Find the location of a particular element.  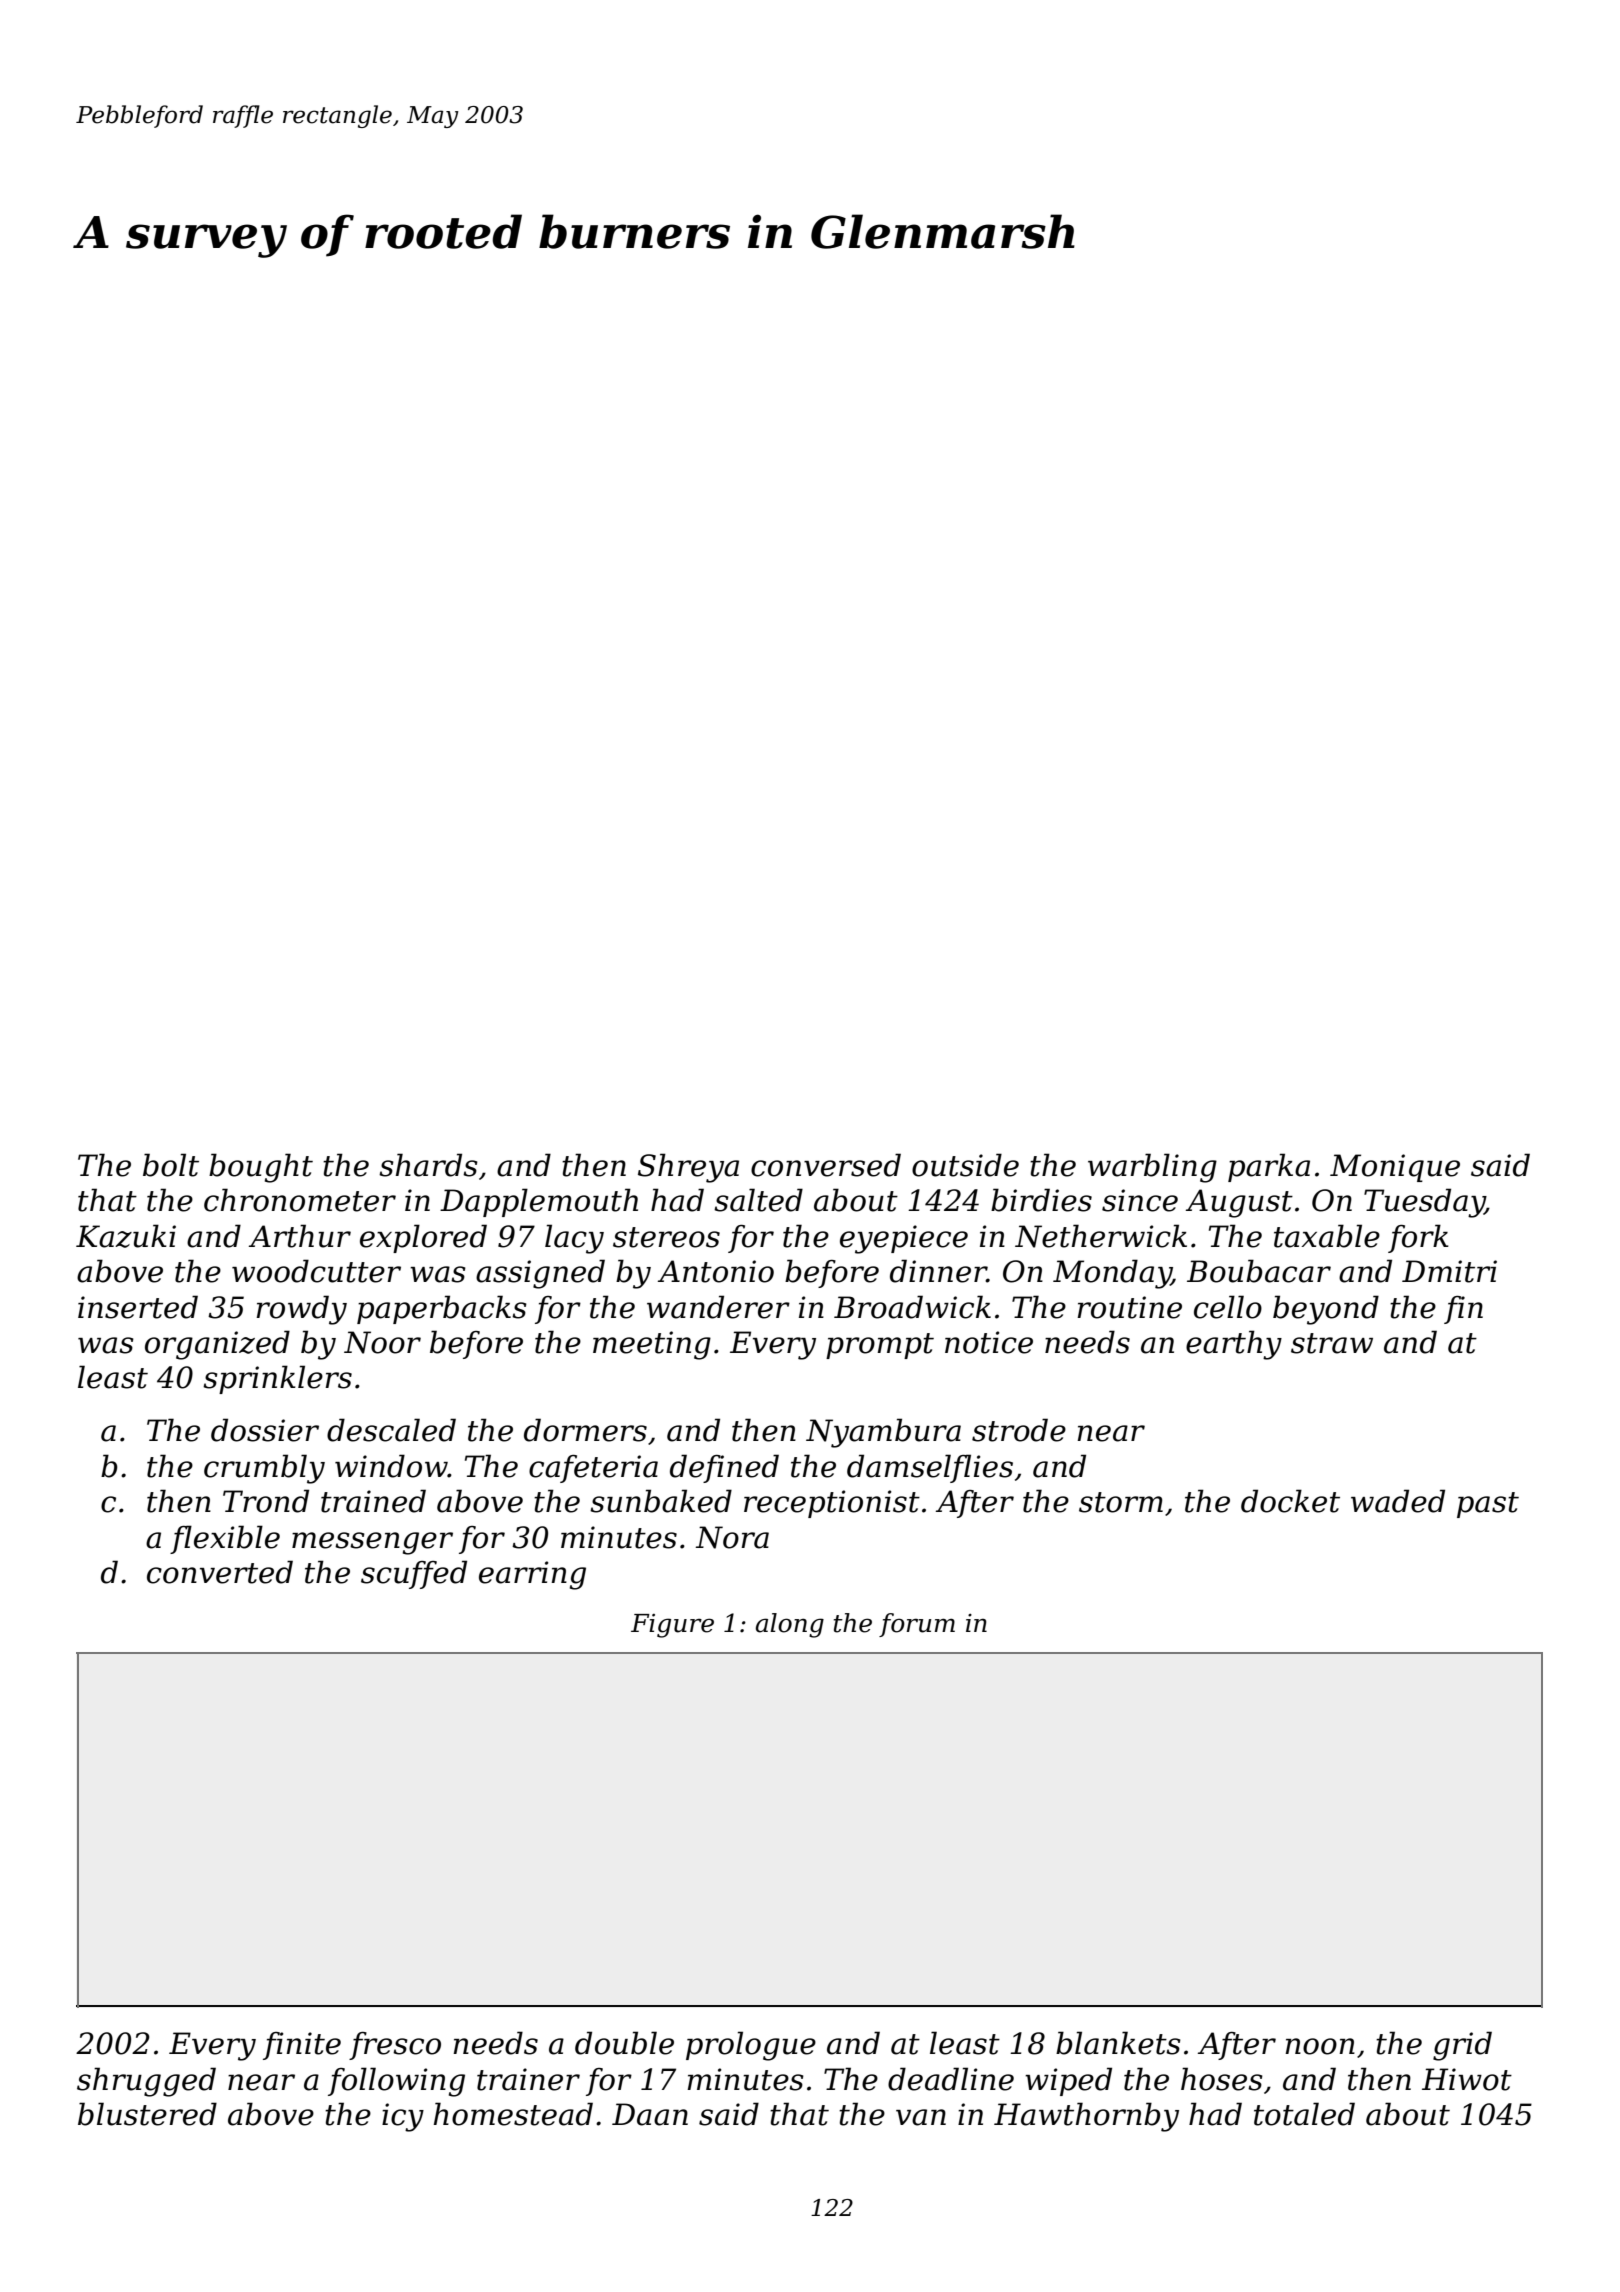

bolt is located at coordinates (171, 1165).
